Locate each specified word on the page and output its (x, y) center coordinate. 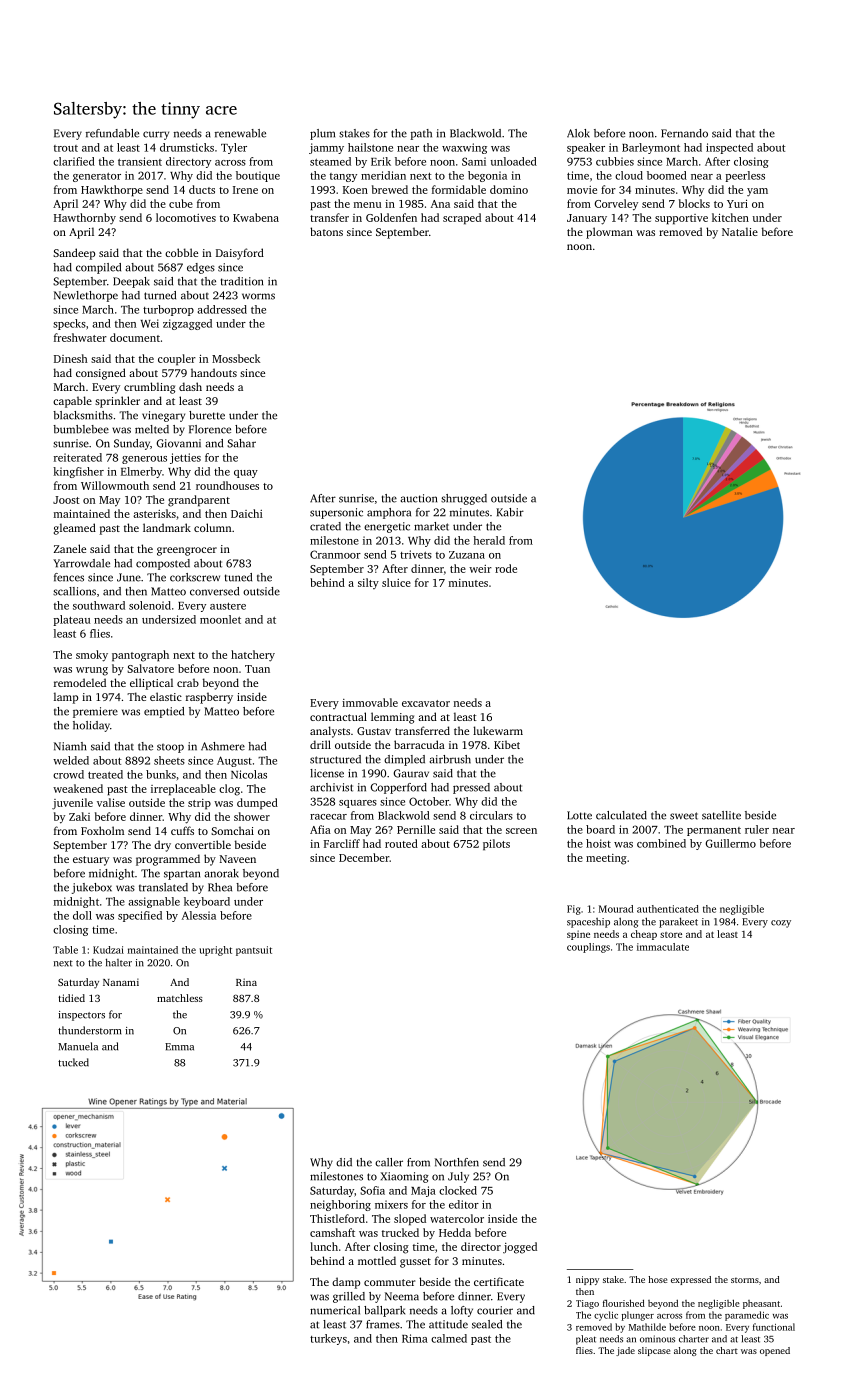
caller (389, 1162)
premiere (95, 712)
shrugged (464, 499)
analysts (330, 732)
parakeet (678, 922)
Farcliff (342, 843)
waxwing (464, 148)
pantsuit (254, 951)
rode (506, 568)
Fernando (684, 133)
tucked (73, 1062)
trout (66, 148)
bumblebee (81, 429)
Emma (179, 1047)
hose (658, 1279)
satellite (721, 815)
